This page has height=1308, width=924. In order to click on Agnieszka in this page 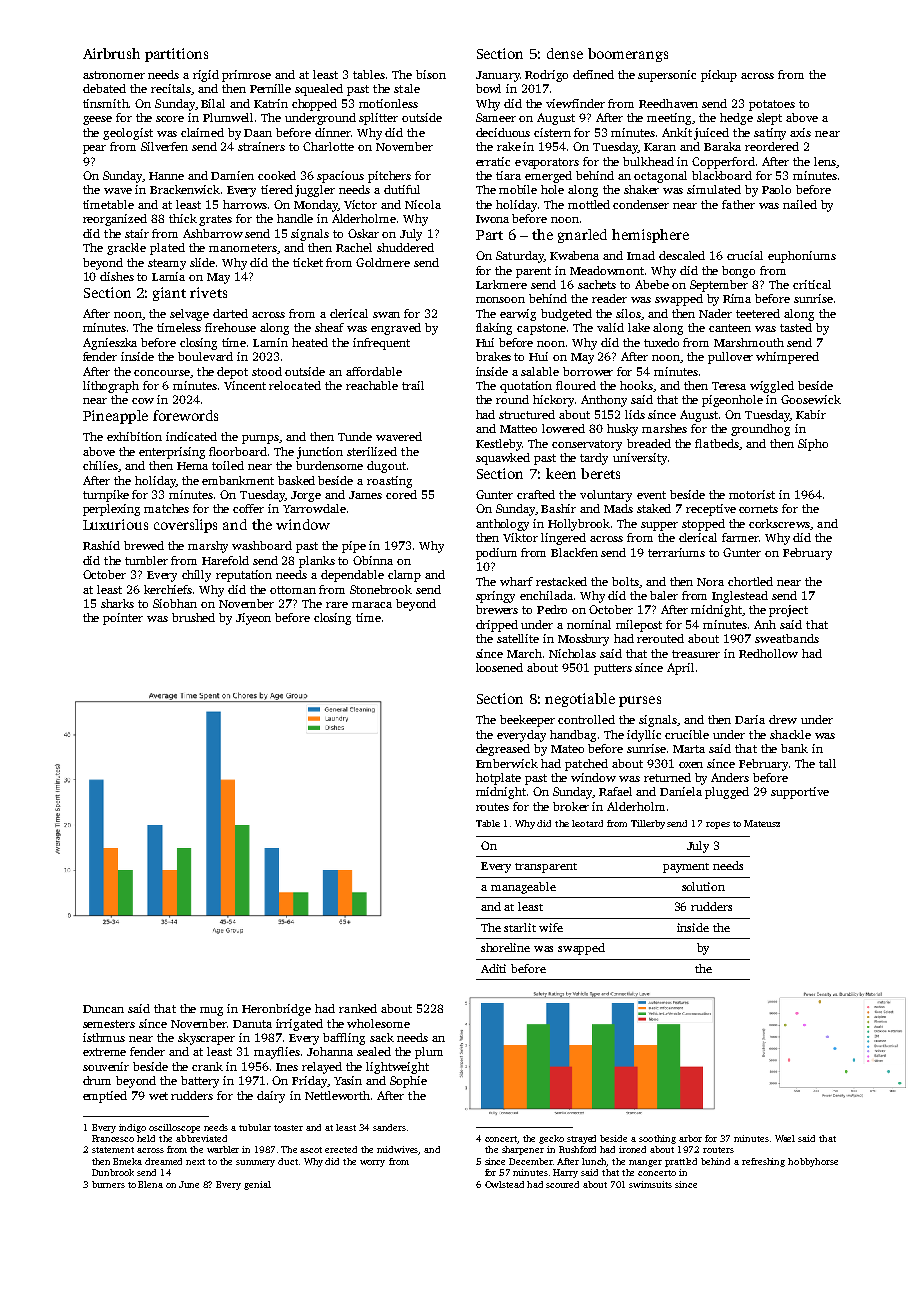, I will do `click(110, 344)`.
